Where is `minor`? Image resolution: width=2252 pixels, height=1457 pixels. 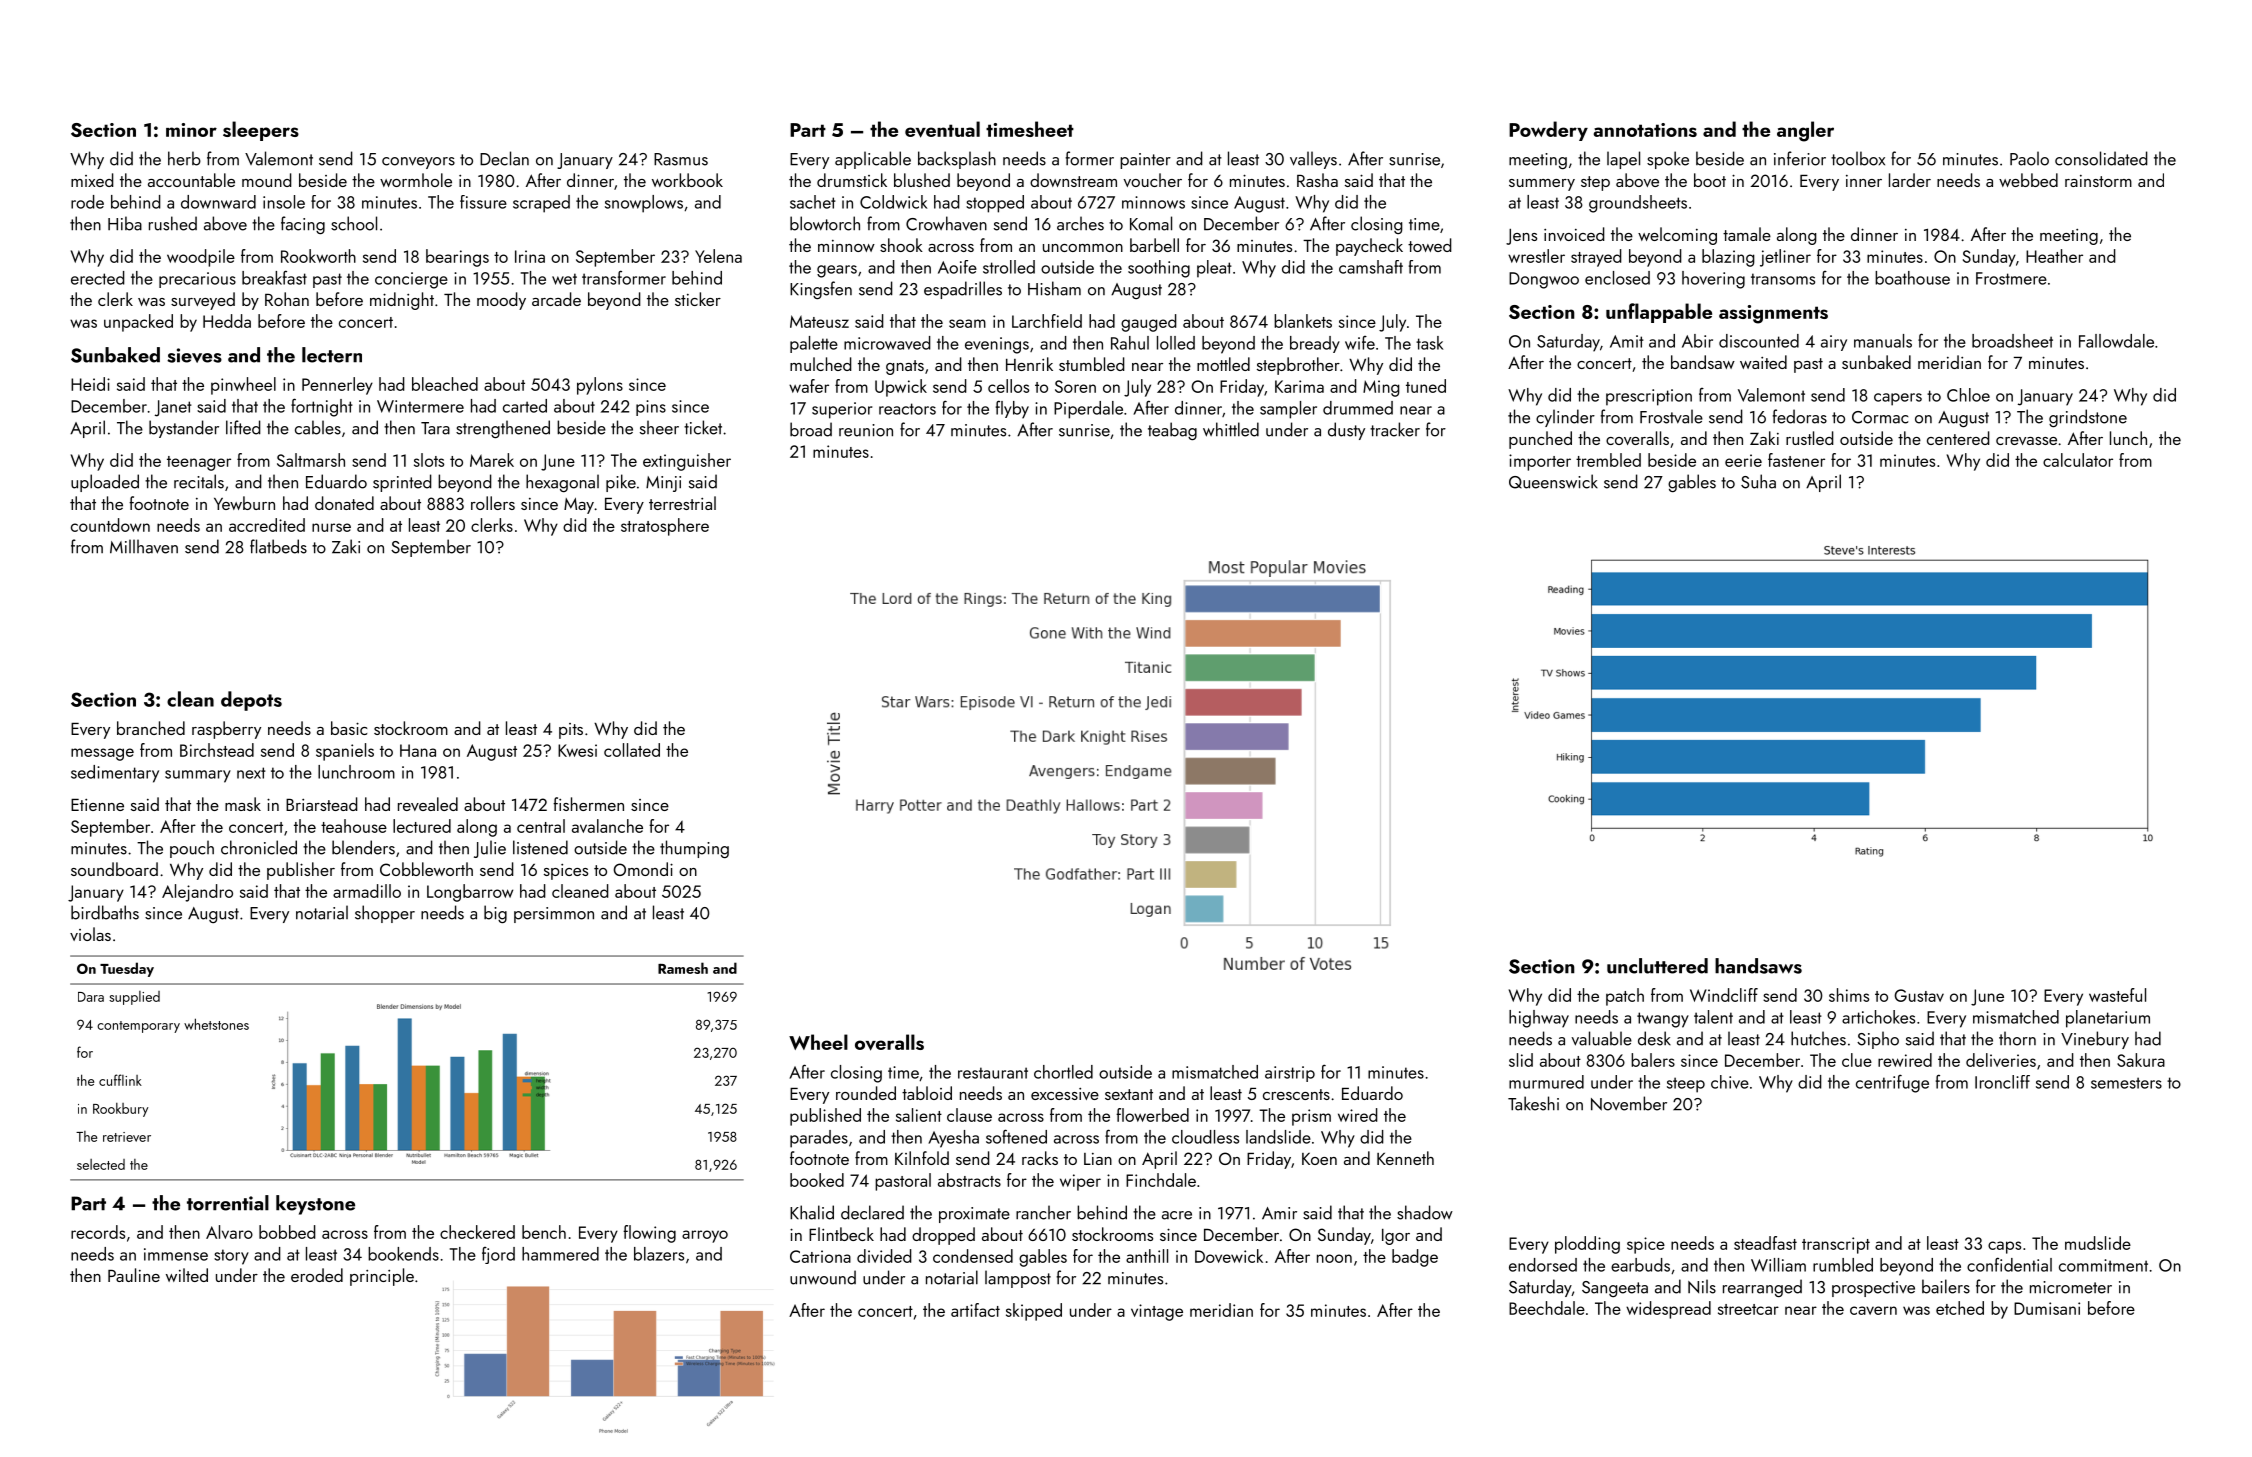 minor is located at coordinates (191, 130).
